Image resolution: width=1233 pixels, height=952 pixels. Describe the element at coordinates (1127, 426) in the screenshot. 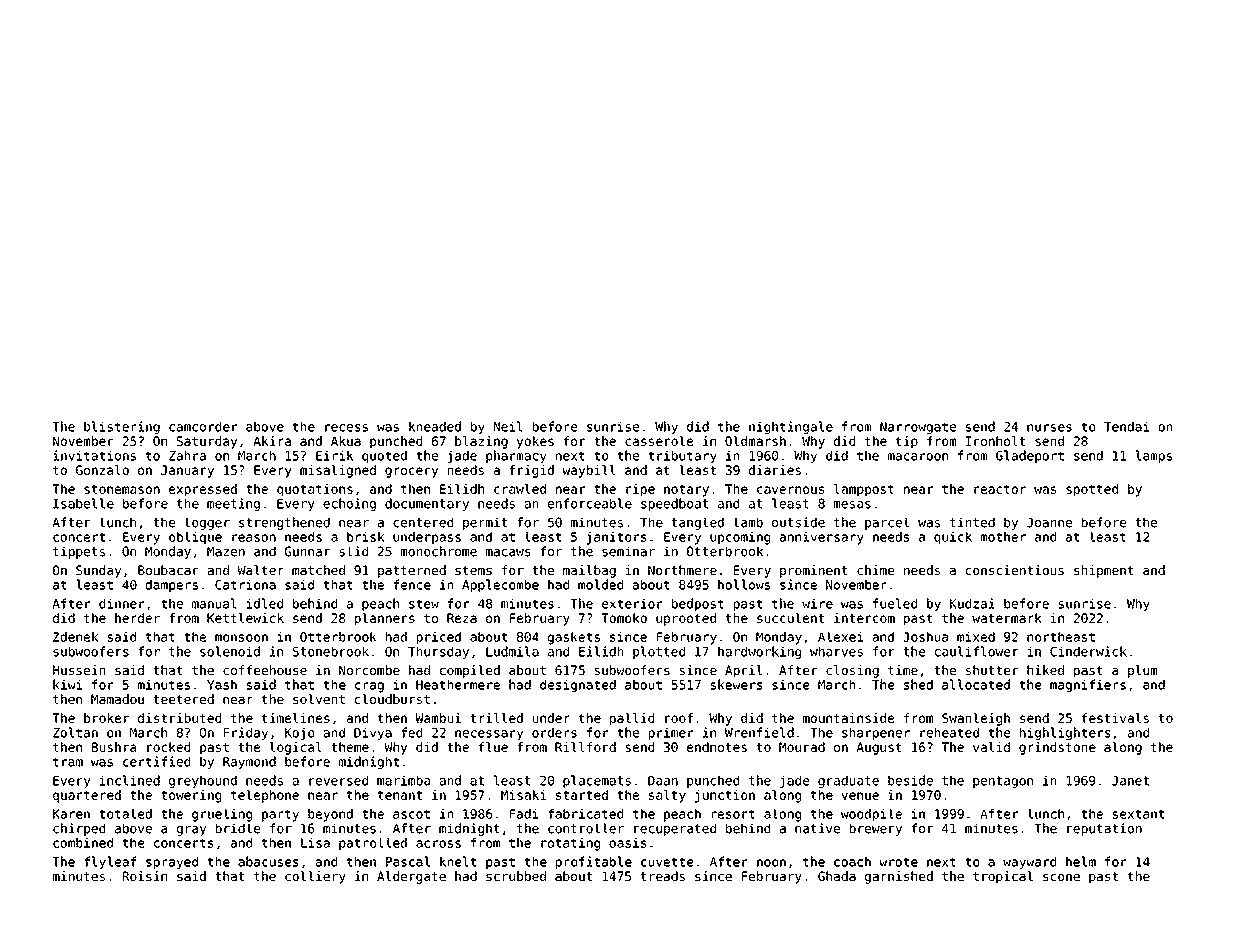

I see `Tendai` at that location.
